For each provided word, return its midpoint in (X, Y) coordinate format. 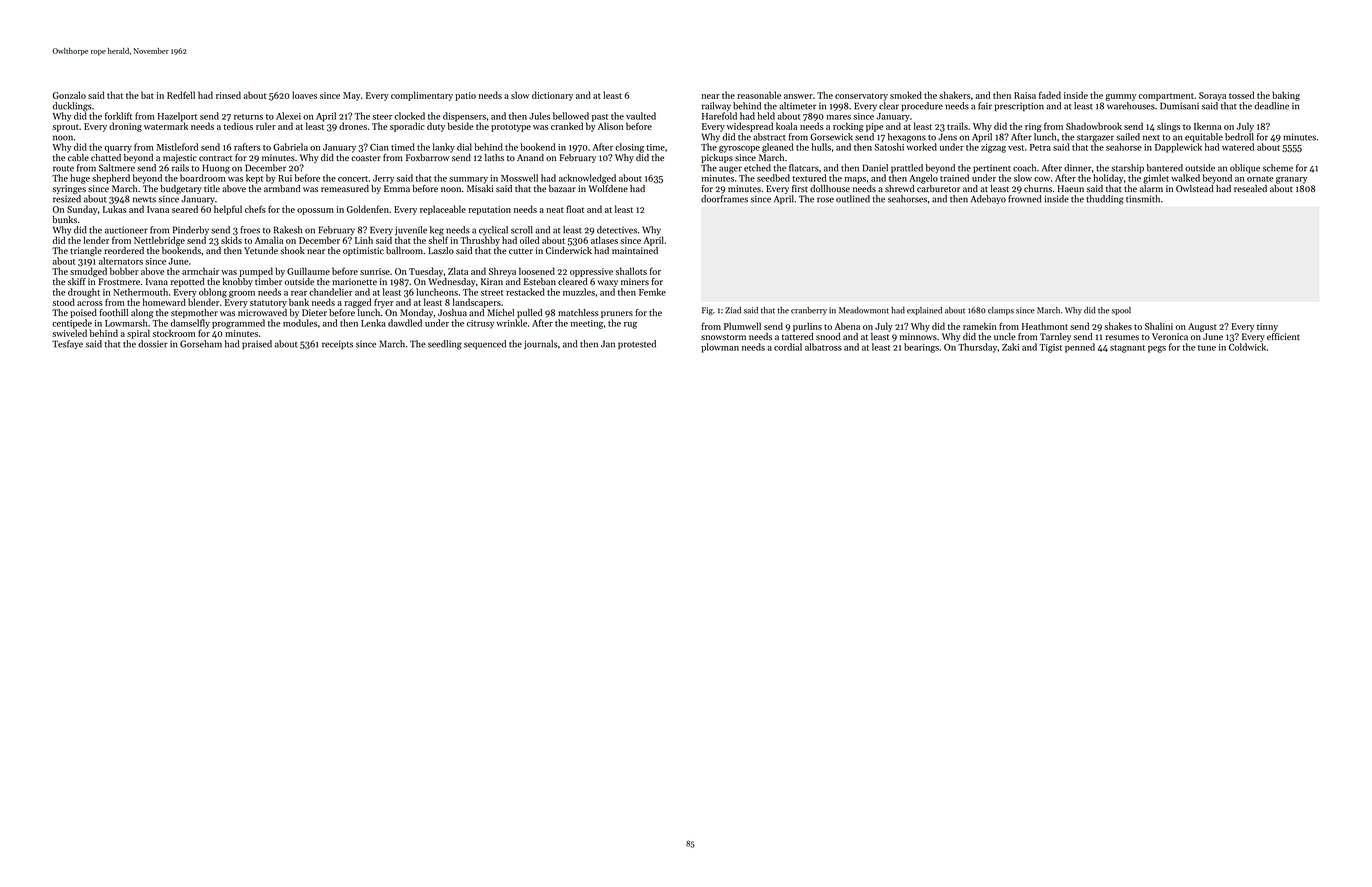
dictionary (552, 96)
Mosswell (519, 178)
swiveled (70, 333)
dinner (1078, 168)
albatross (823, 347)
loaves (304, 95)
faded (1050, 95)
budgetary (181, 189)
